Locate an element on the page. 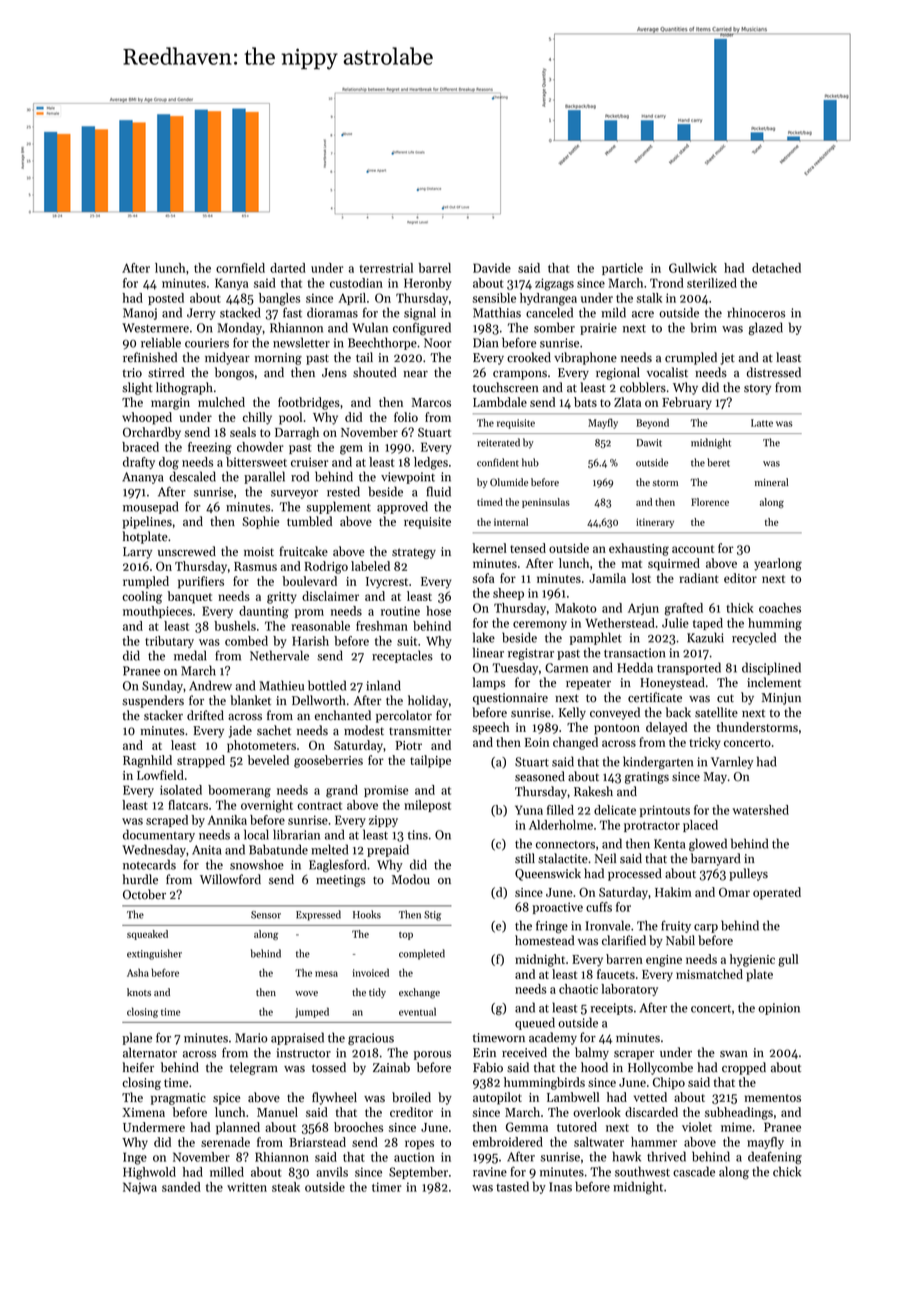  Najwa is located at coordinates (140, 1188).
